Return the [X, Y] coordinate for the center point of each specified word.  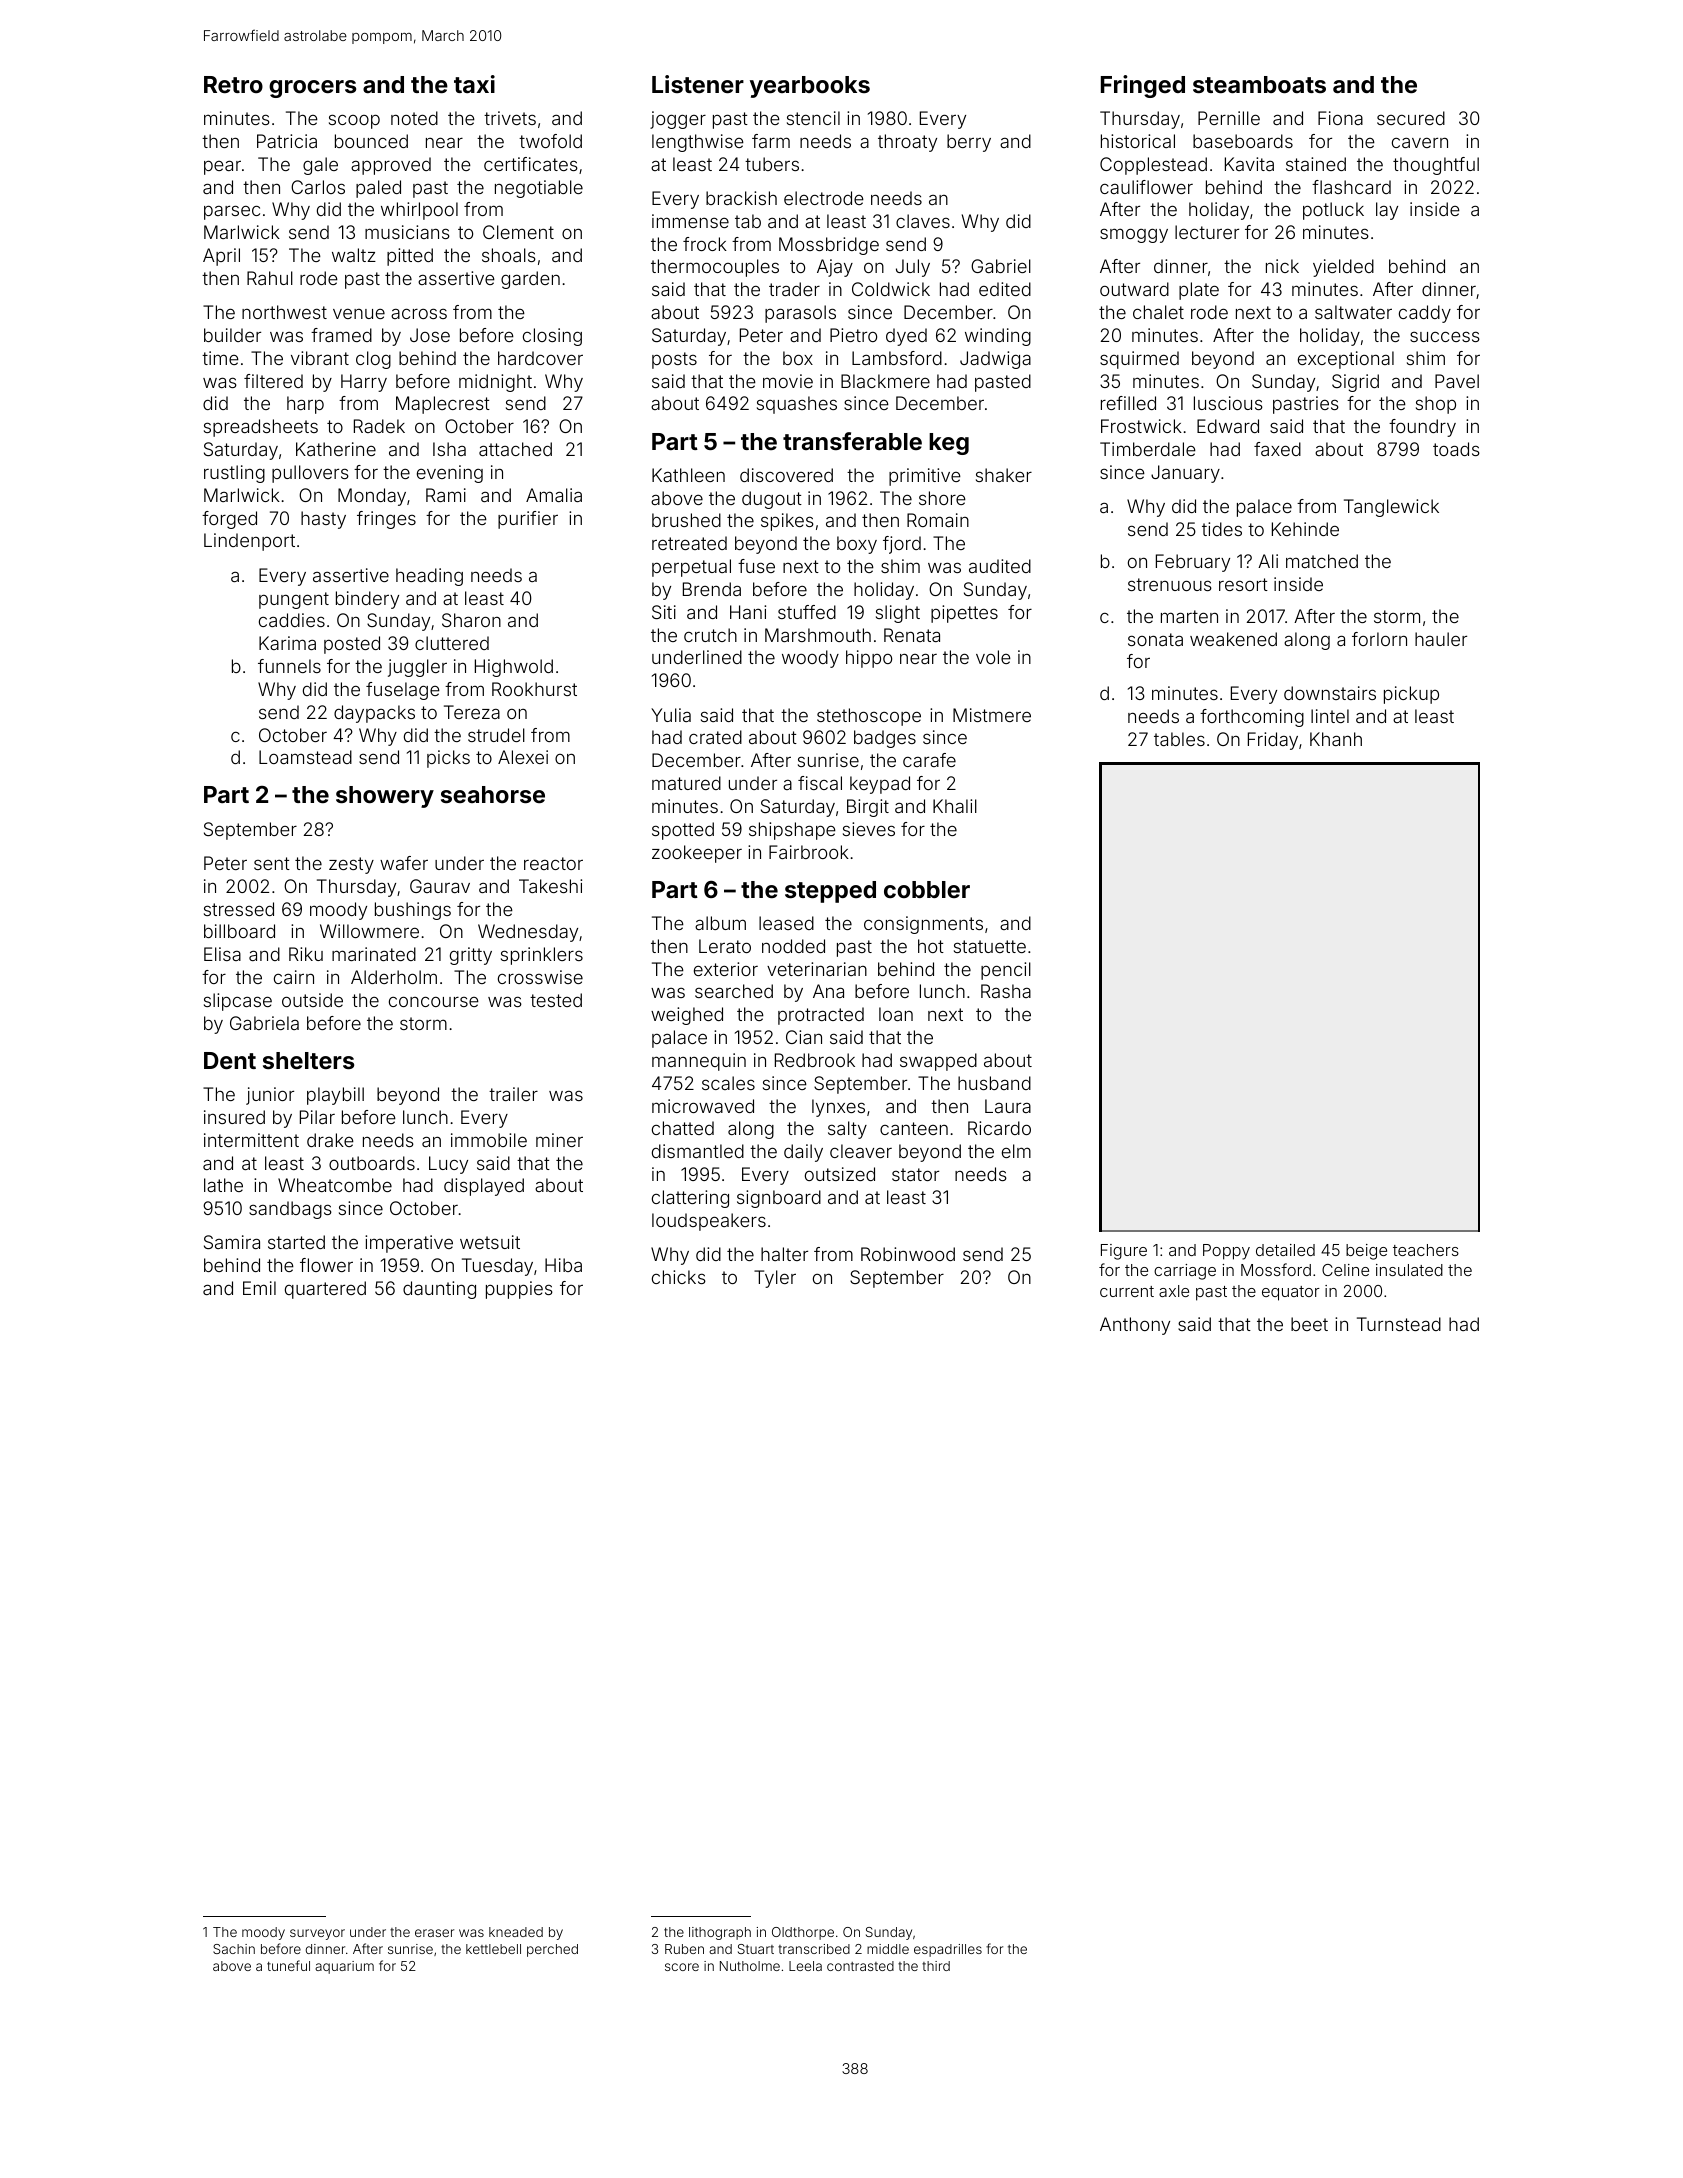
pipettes [964, 614]
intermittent [251, 1140]
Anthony [1135, 1326]
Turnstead [1399, 1324]
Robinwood [908, 1254]
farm [771, 141]
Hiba [563, 1265]
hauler [1441, 639]
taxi [474, 84]
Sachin [234, 1949]
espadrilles [948, 1950]
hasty [323, 520]
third [936, 1966]
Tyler [775, 1279]
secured [1411, 118]
